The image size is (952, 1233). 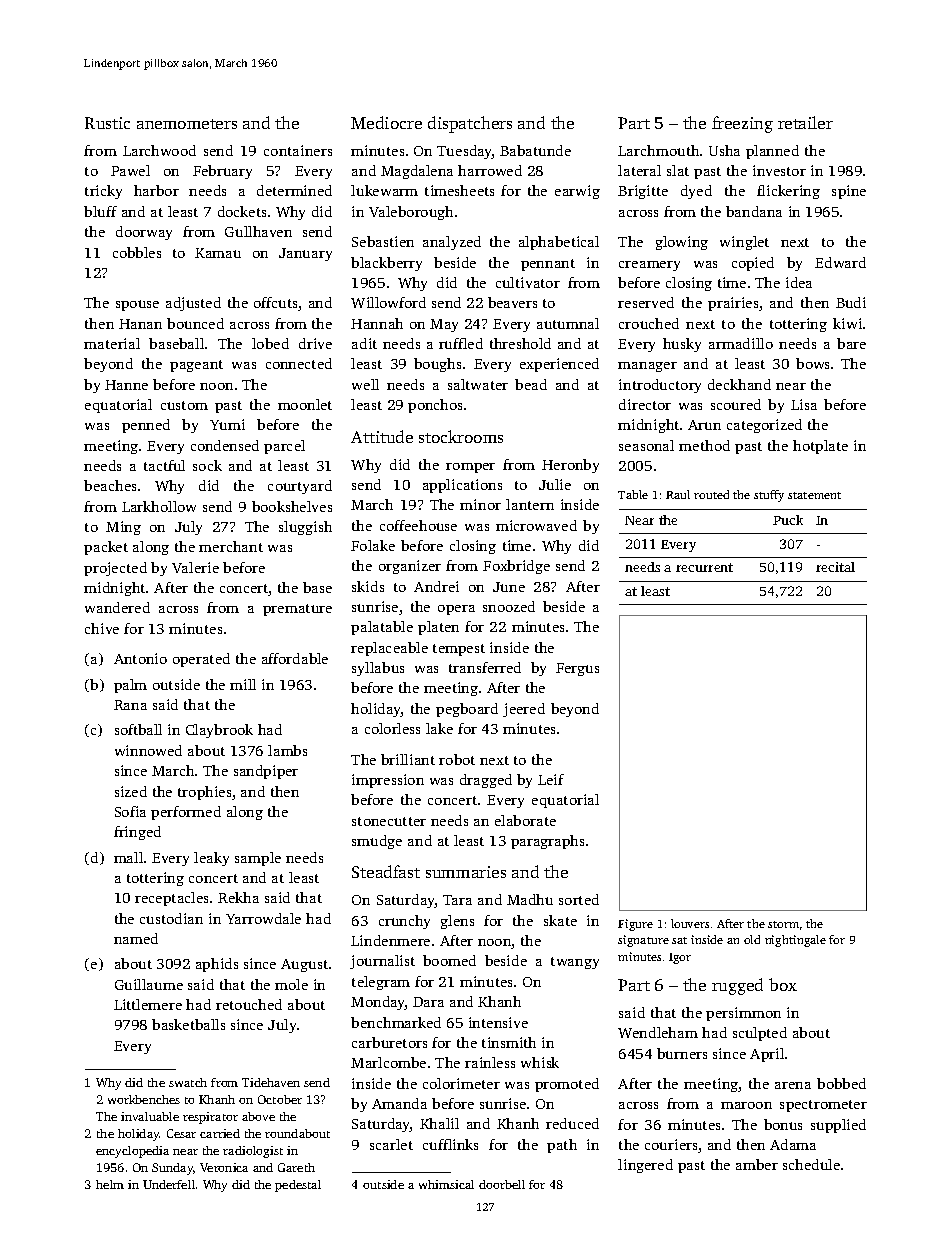 What do you see at coordinates (680, 958) in the image?
I see `Igor` at bounding box center [680, 958].
